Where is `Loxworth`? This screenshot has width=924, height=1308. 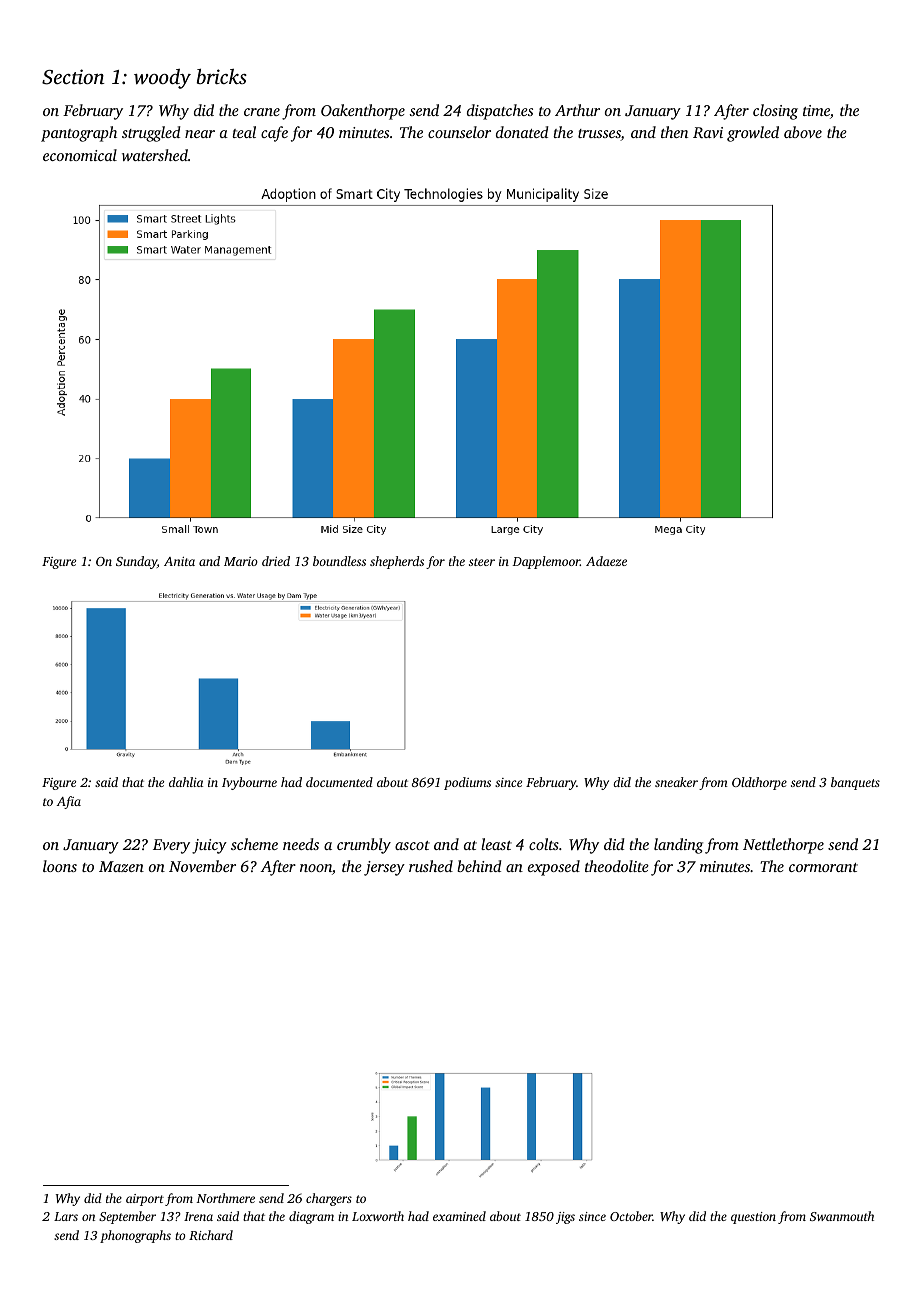 Loxworth is located at coordinates (378, 1216).
